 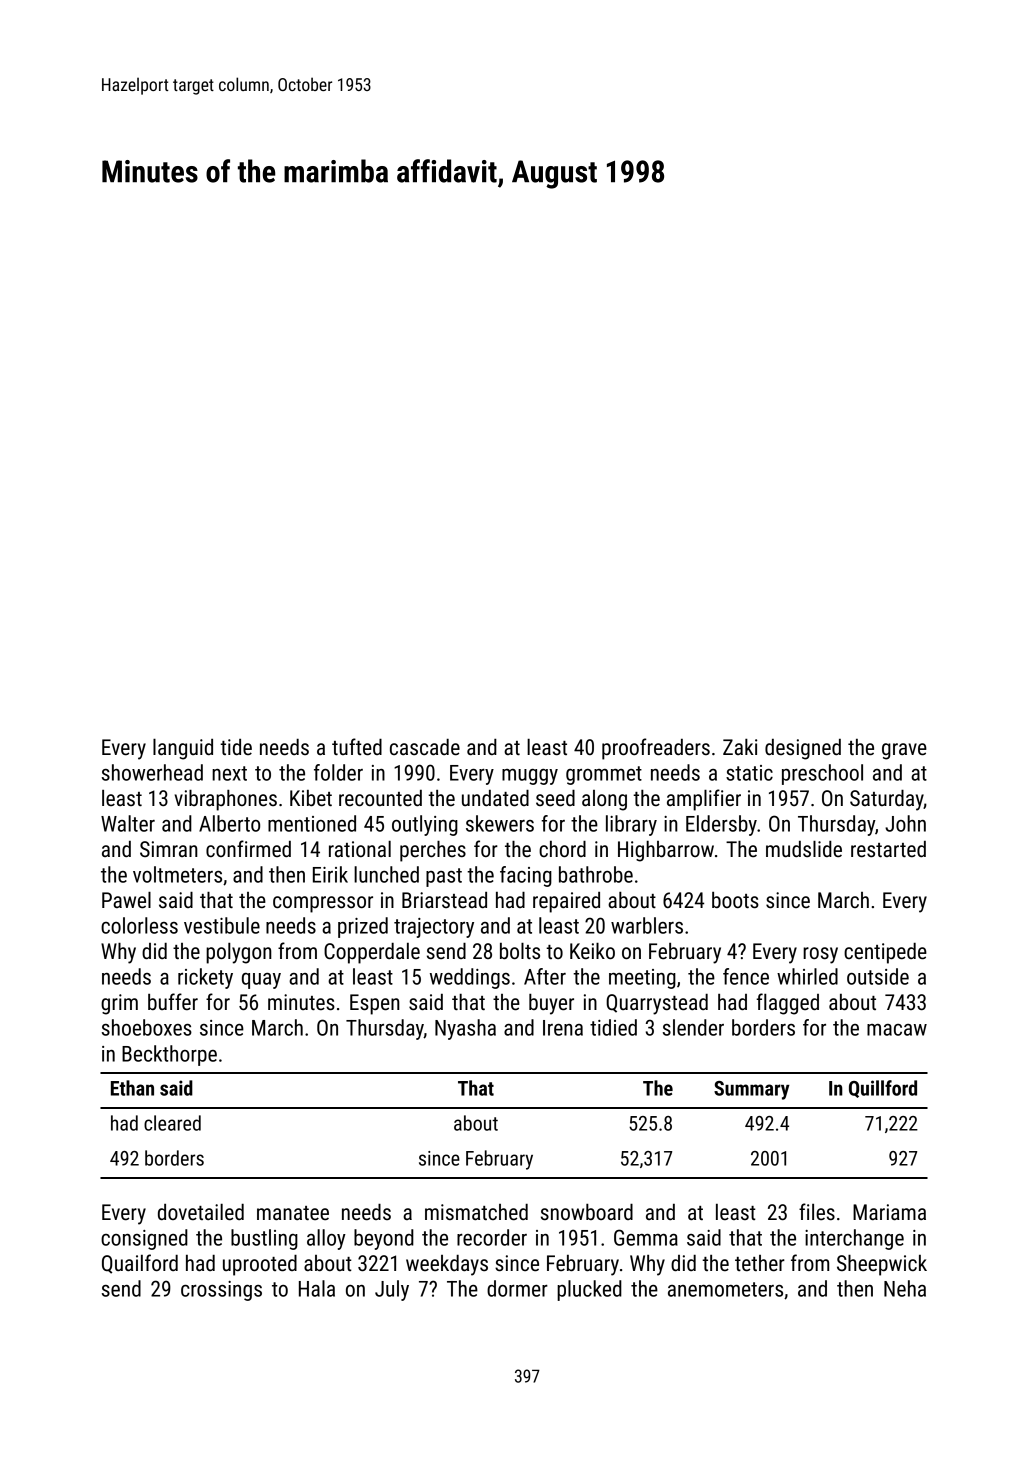 I want to click on Summary, so click(x=752, y=1090).
